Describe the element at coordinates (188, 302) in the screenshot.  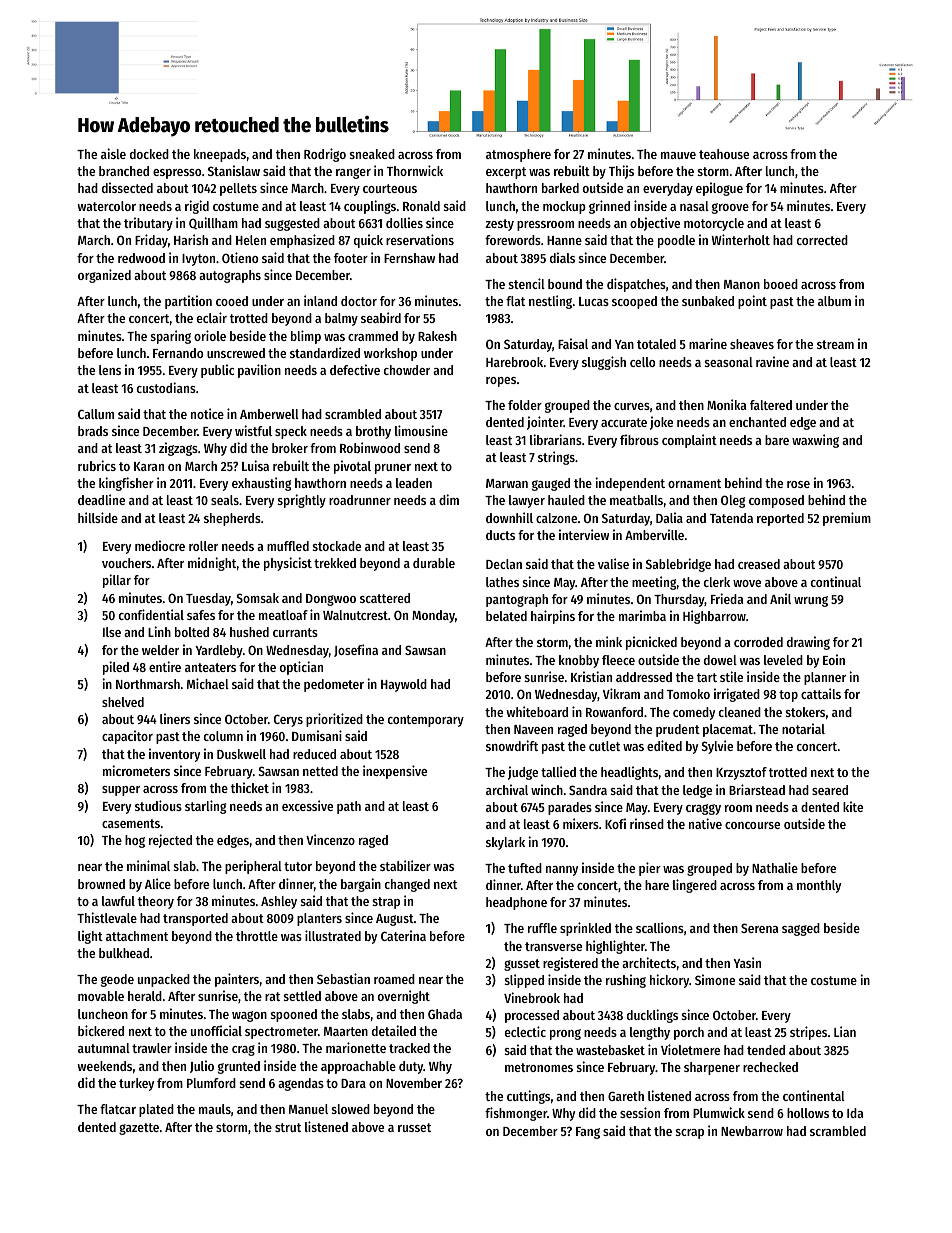
I see `partition` at that location.
